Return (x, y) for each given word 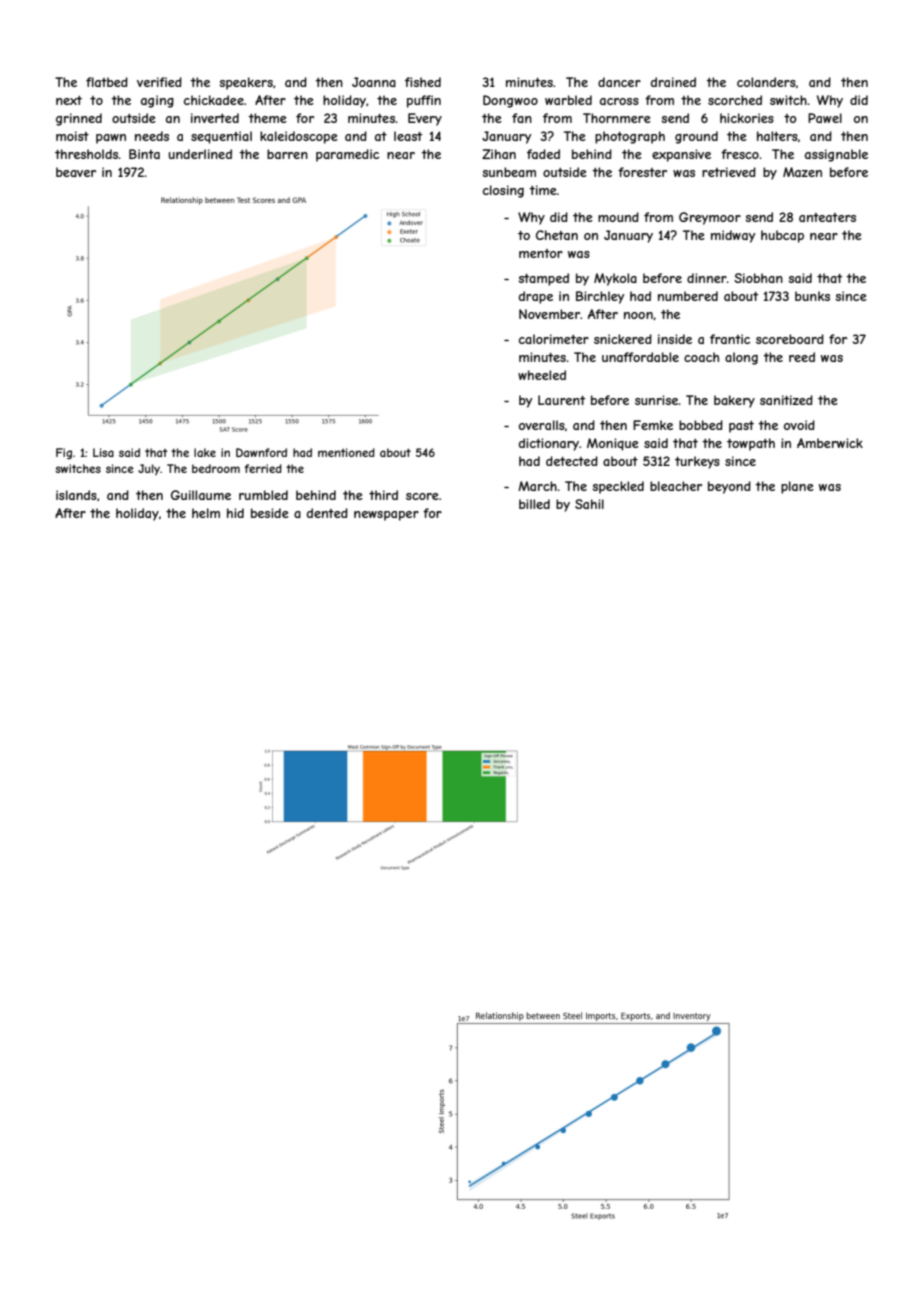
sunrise (657, 400)
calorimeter (554, 339)
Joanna (374, 82)
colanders (766, 82)
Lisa (103, 452)
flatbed (107, 82)
